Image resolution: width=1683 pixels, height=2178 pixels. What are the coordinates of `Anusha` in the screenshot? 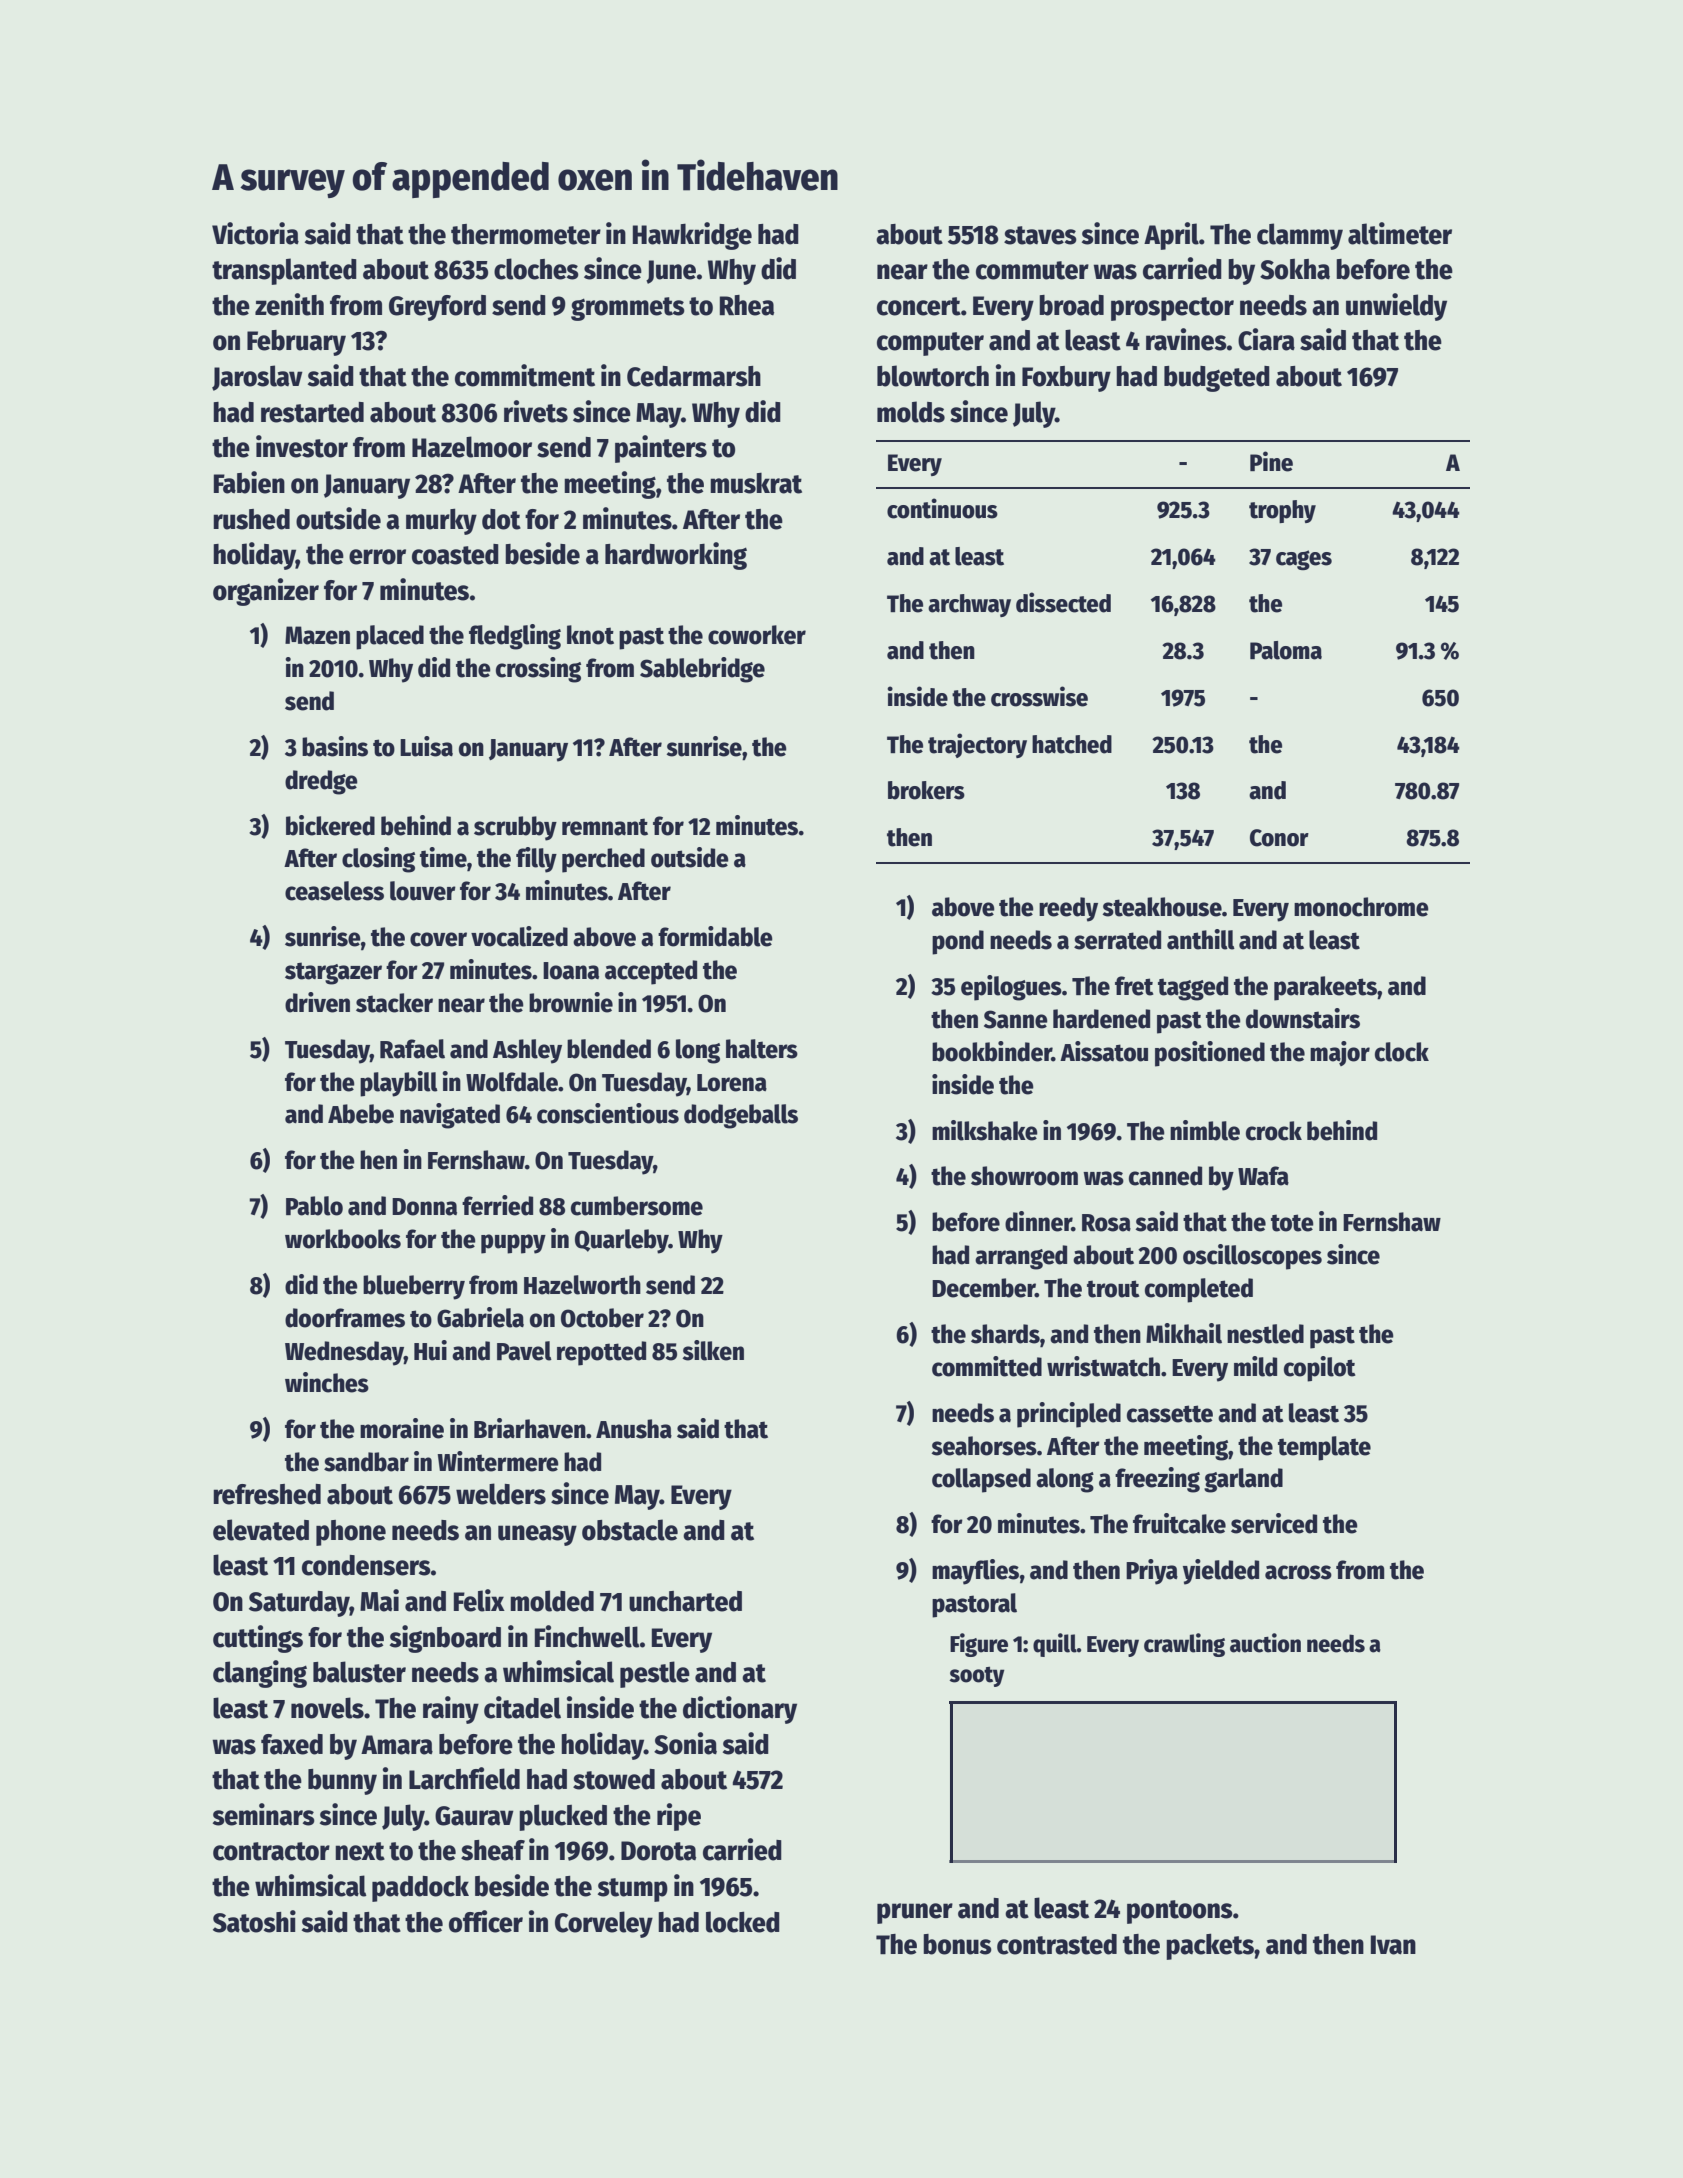 It's located at (634, 1429).
